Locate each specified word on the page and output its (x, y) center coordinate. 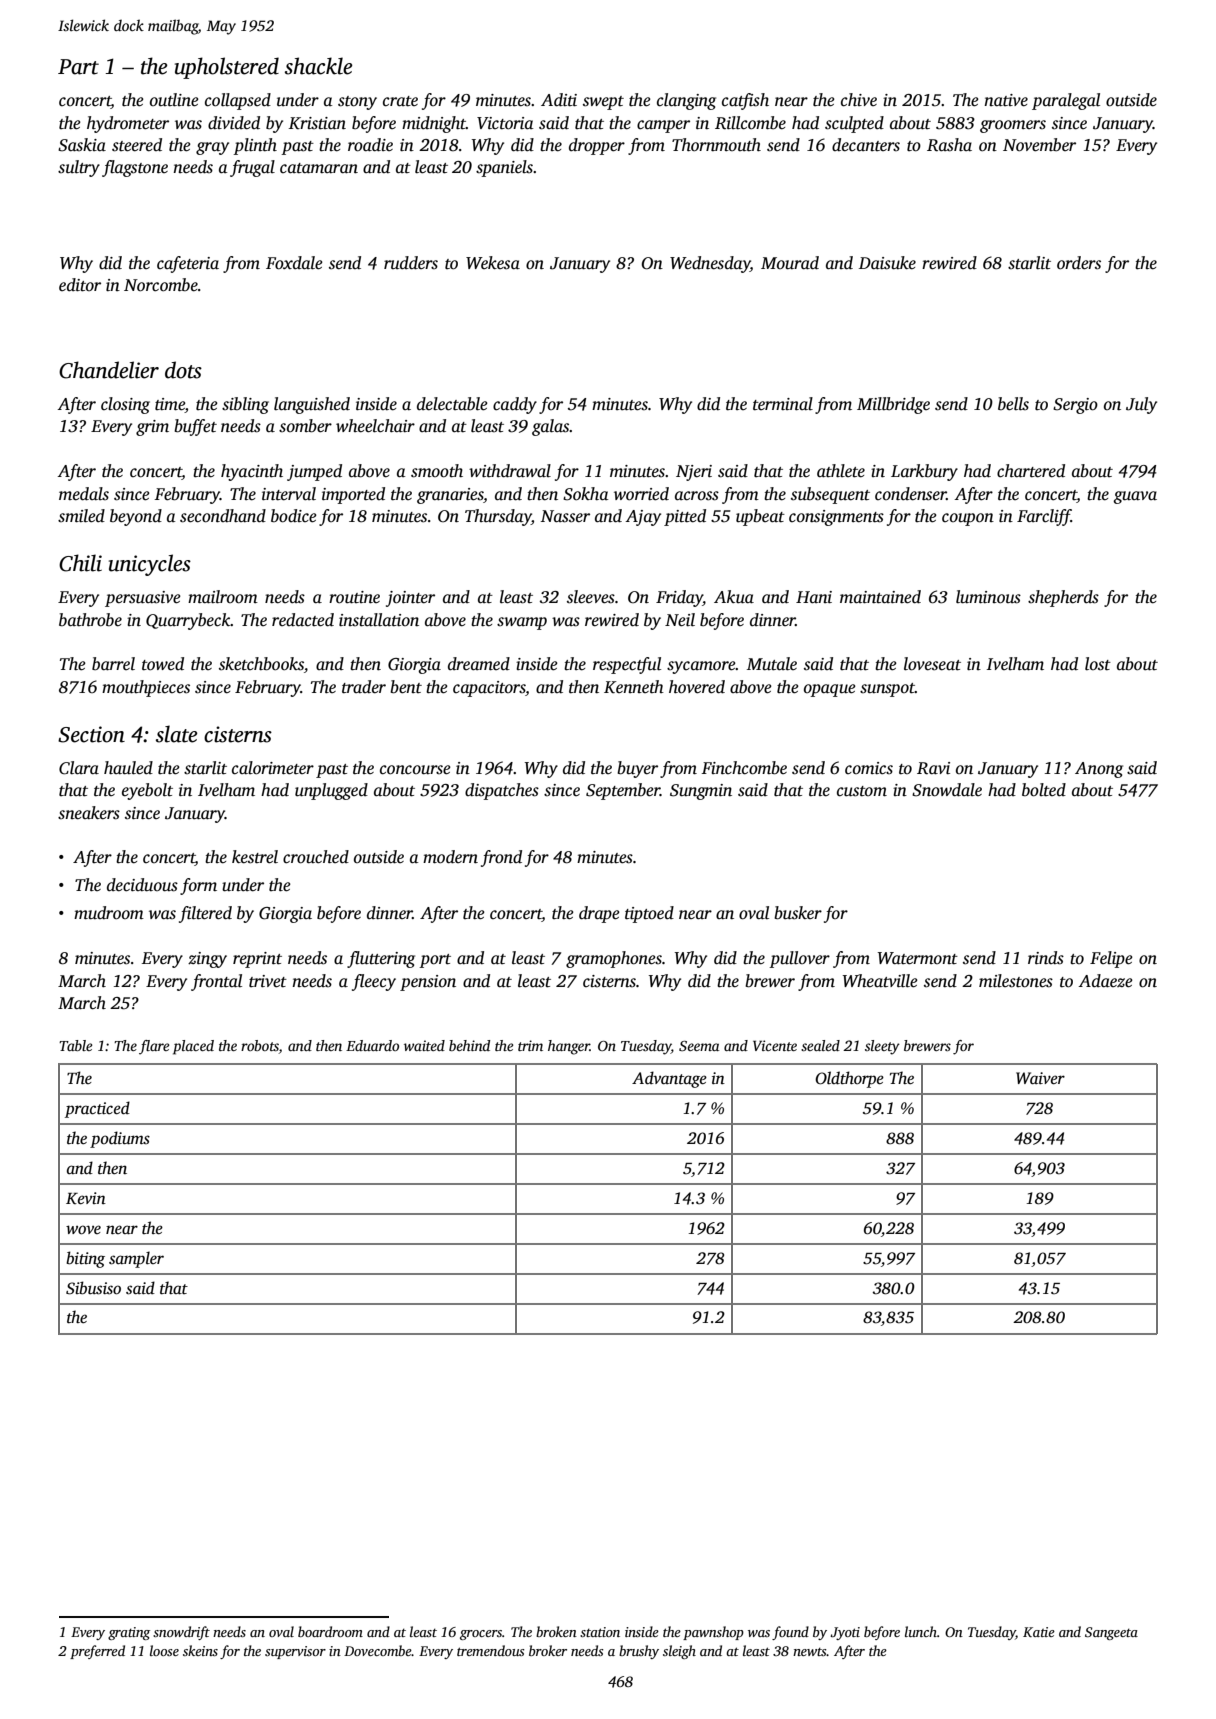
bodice (294, 516)
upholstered (227, 68)
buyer (637, 769)
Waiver (1040, 1078)
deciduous (142, 885)
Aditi (559, 100)
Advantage (669, 1079)
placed (193, 1047)
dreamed (479, 663)
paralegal (1066, 101)
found (790, 1633)
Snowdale (947, 790)
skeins (200, 1650)
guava (1135, 497)
